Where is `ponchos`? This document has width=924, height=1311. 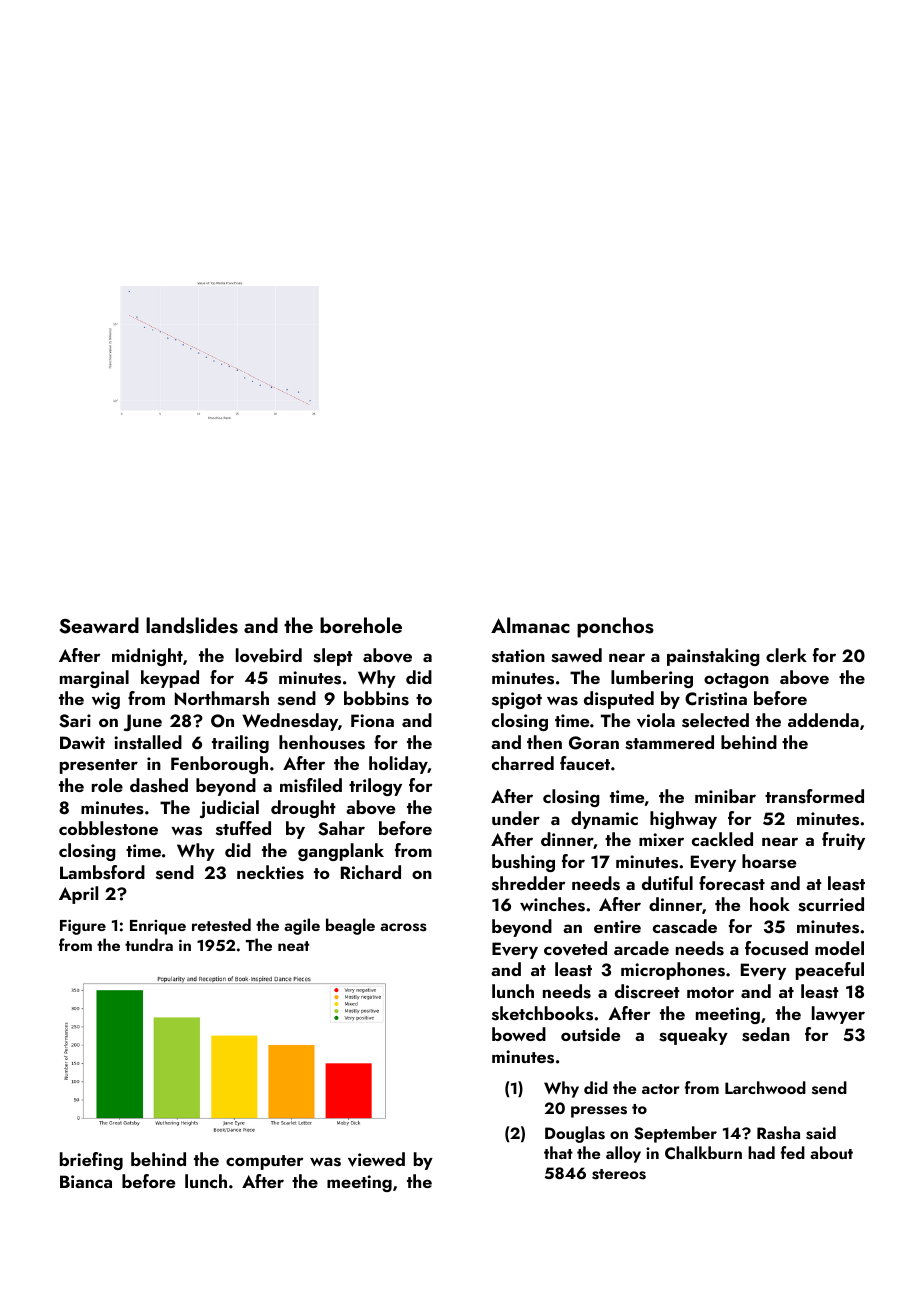
ponchos is located at coordinates (615, 627).
